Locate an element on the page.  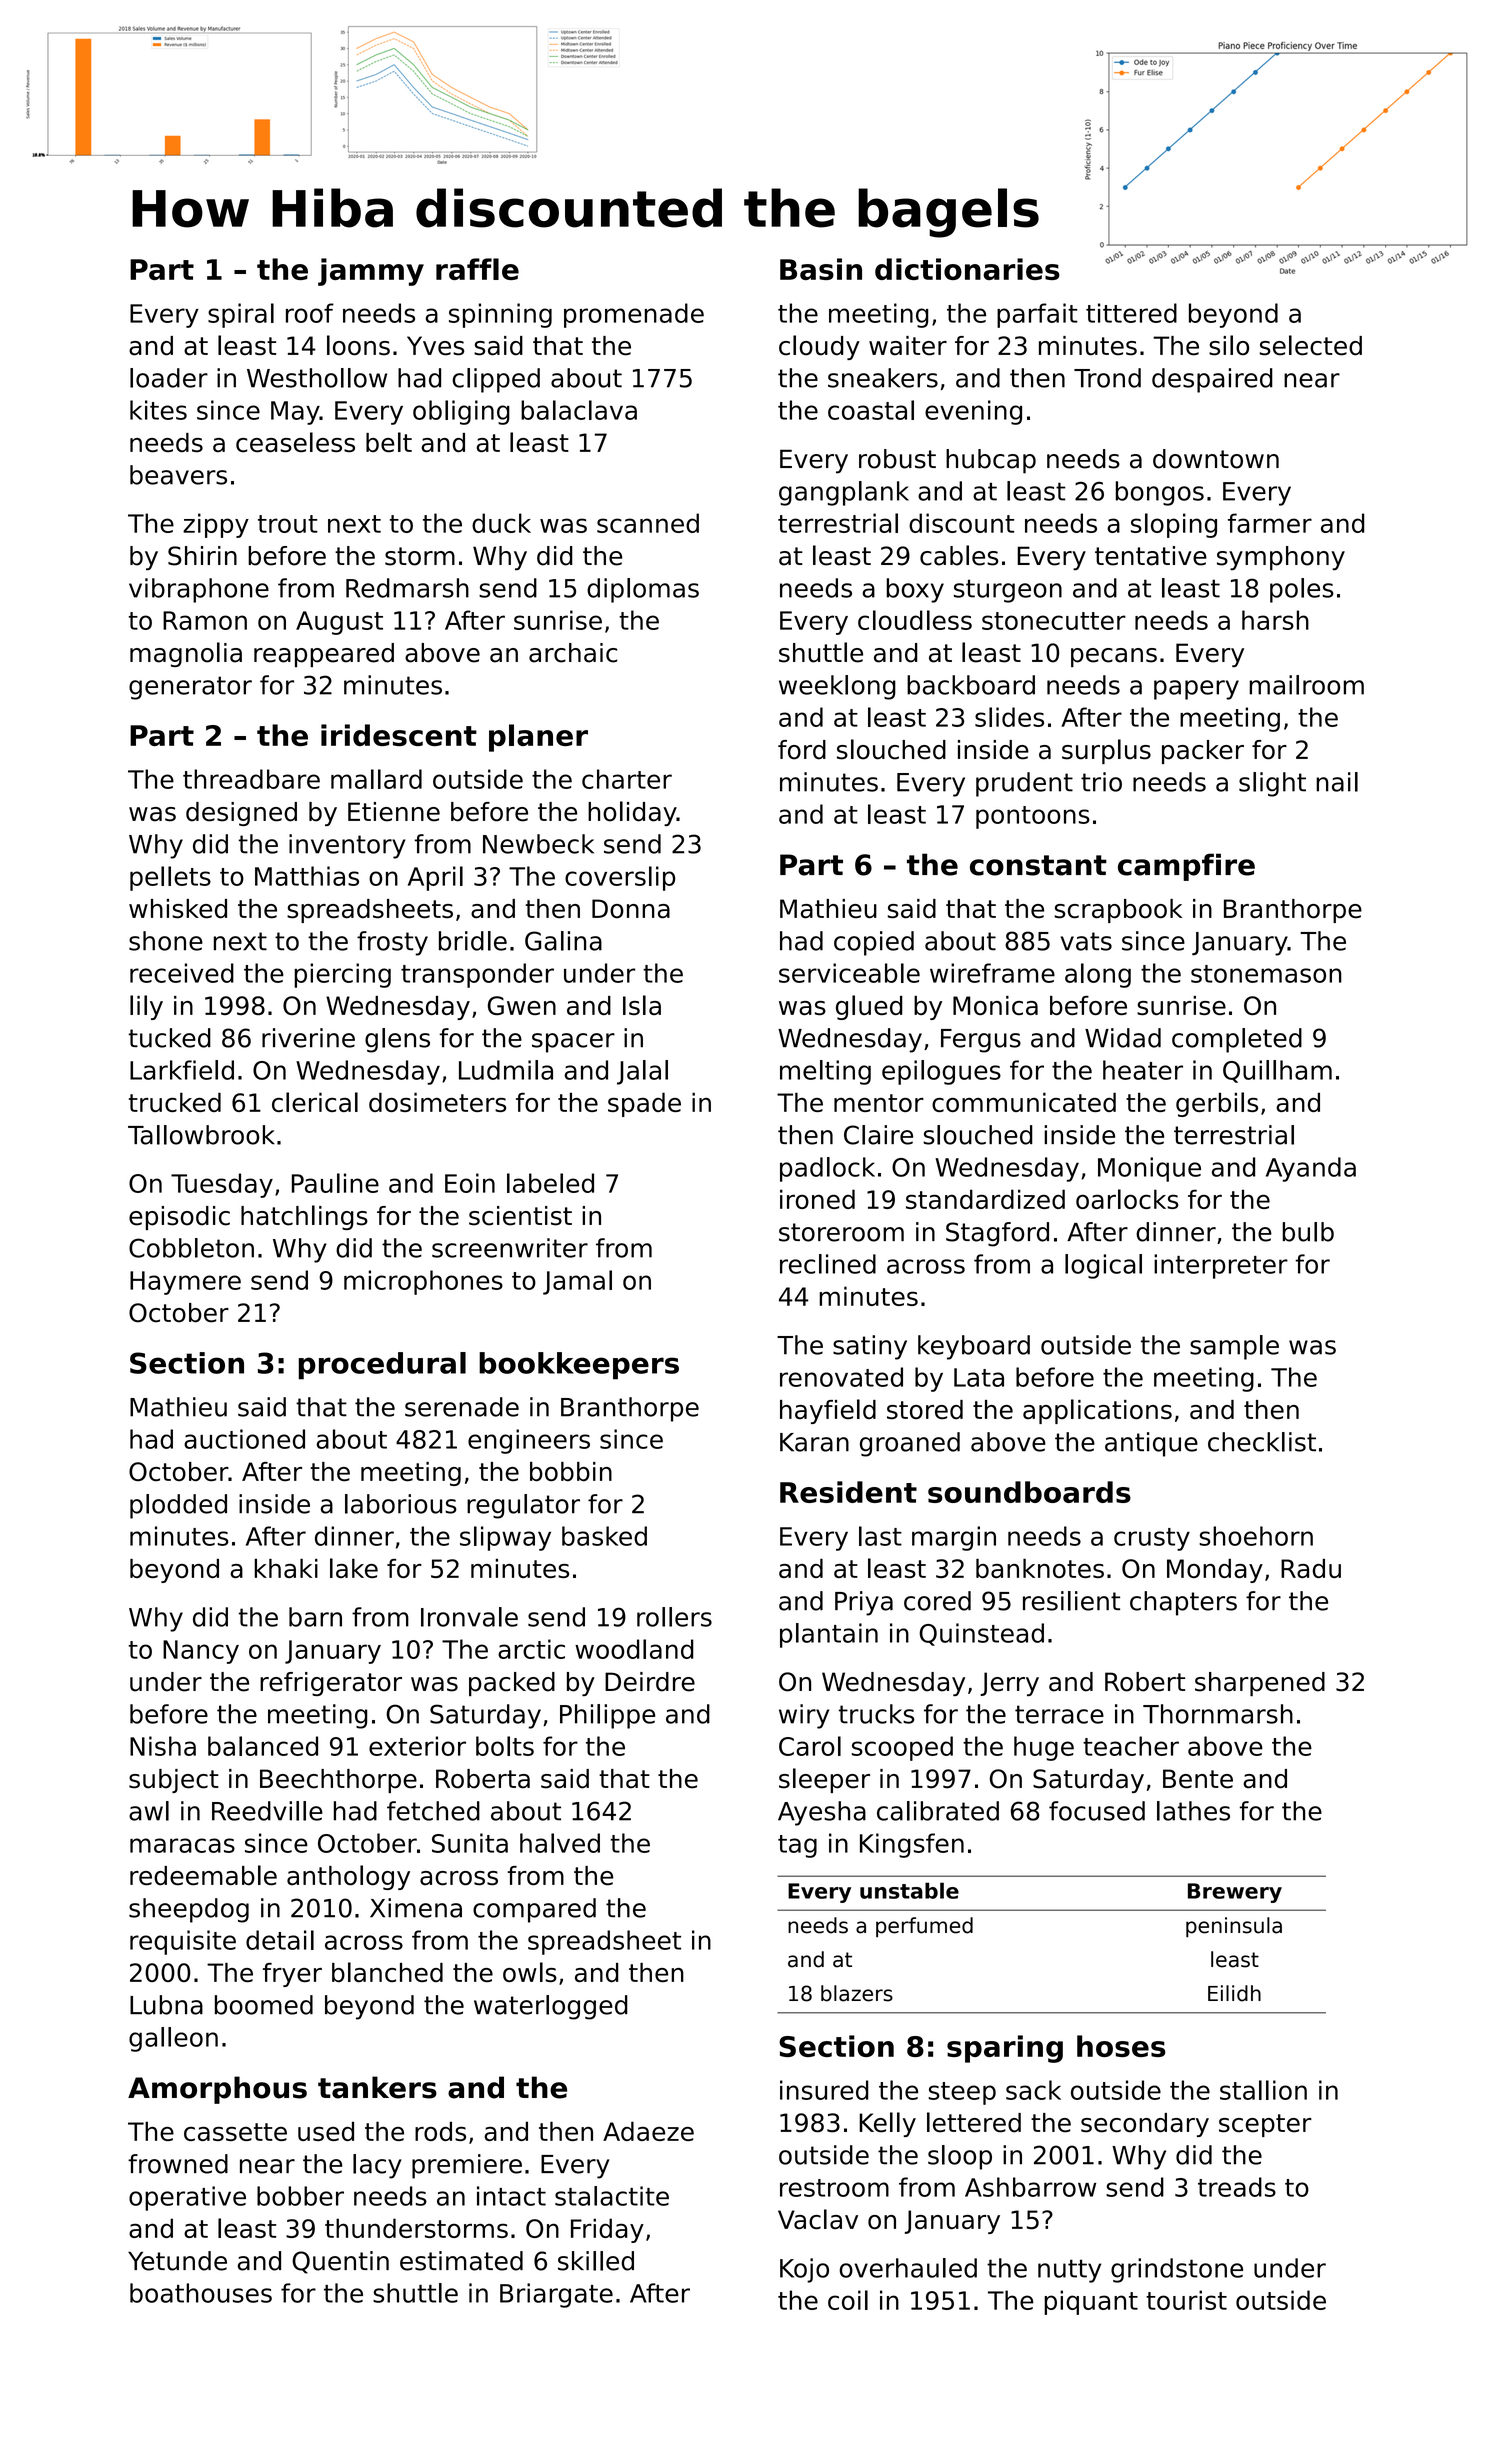
nail is located at coordinates (1337, 782).
